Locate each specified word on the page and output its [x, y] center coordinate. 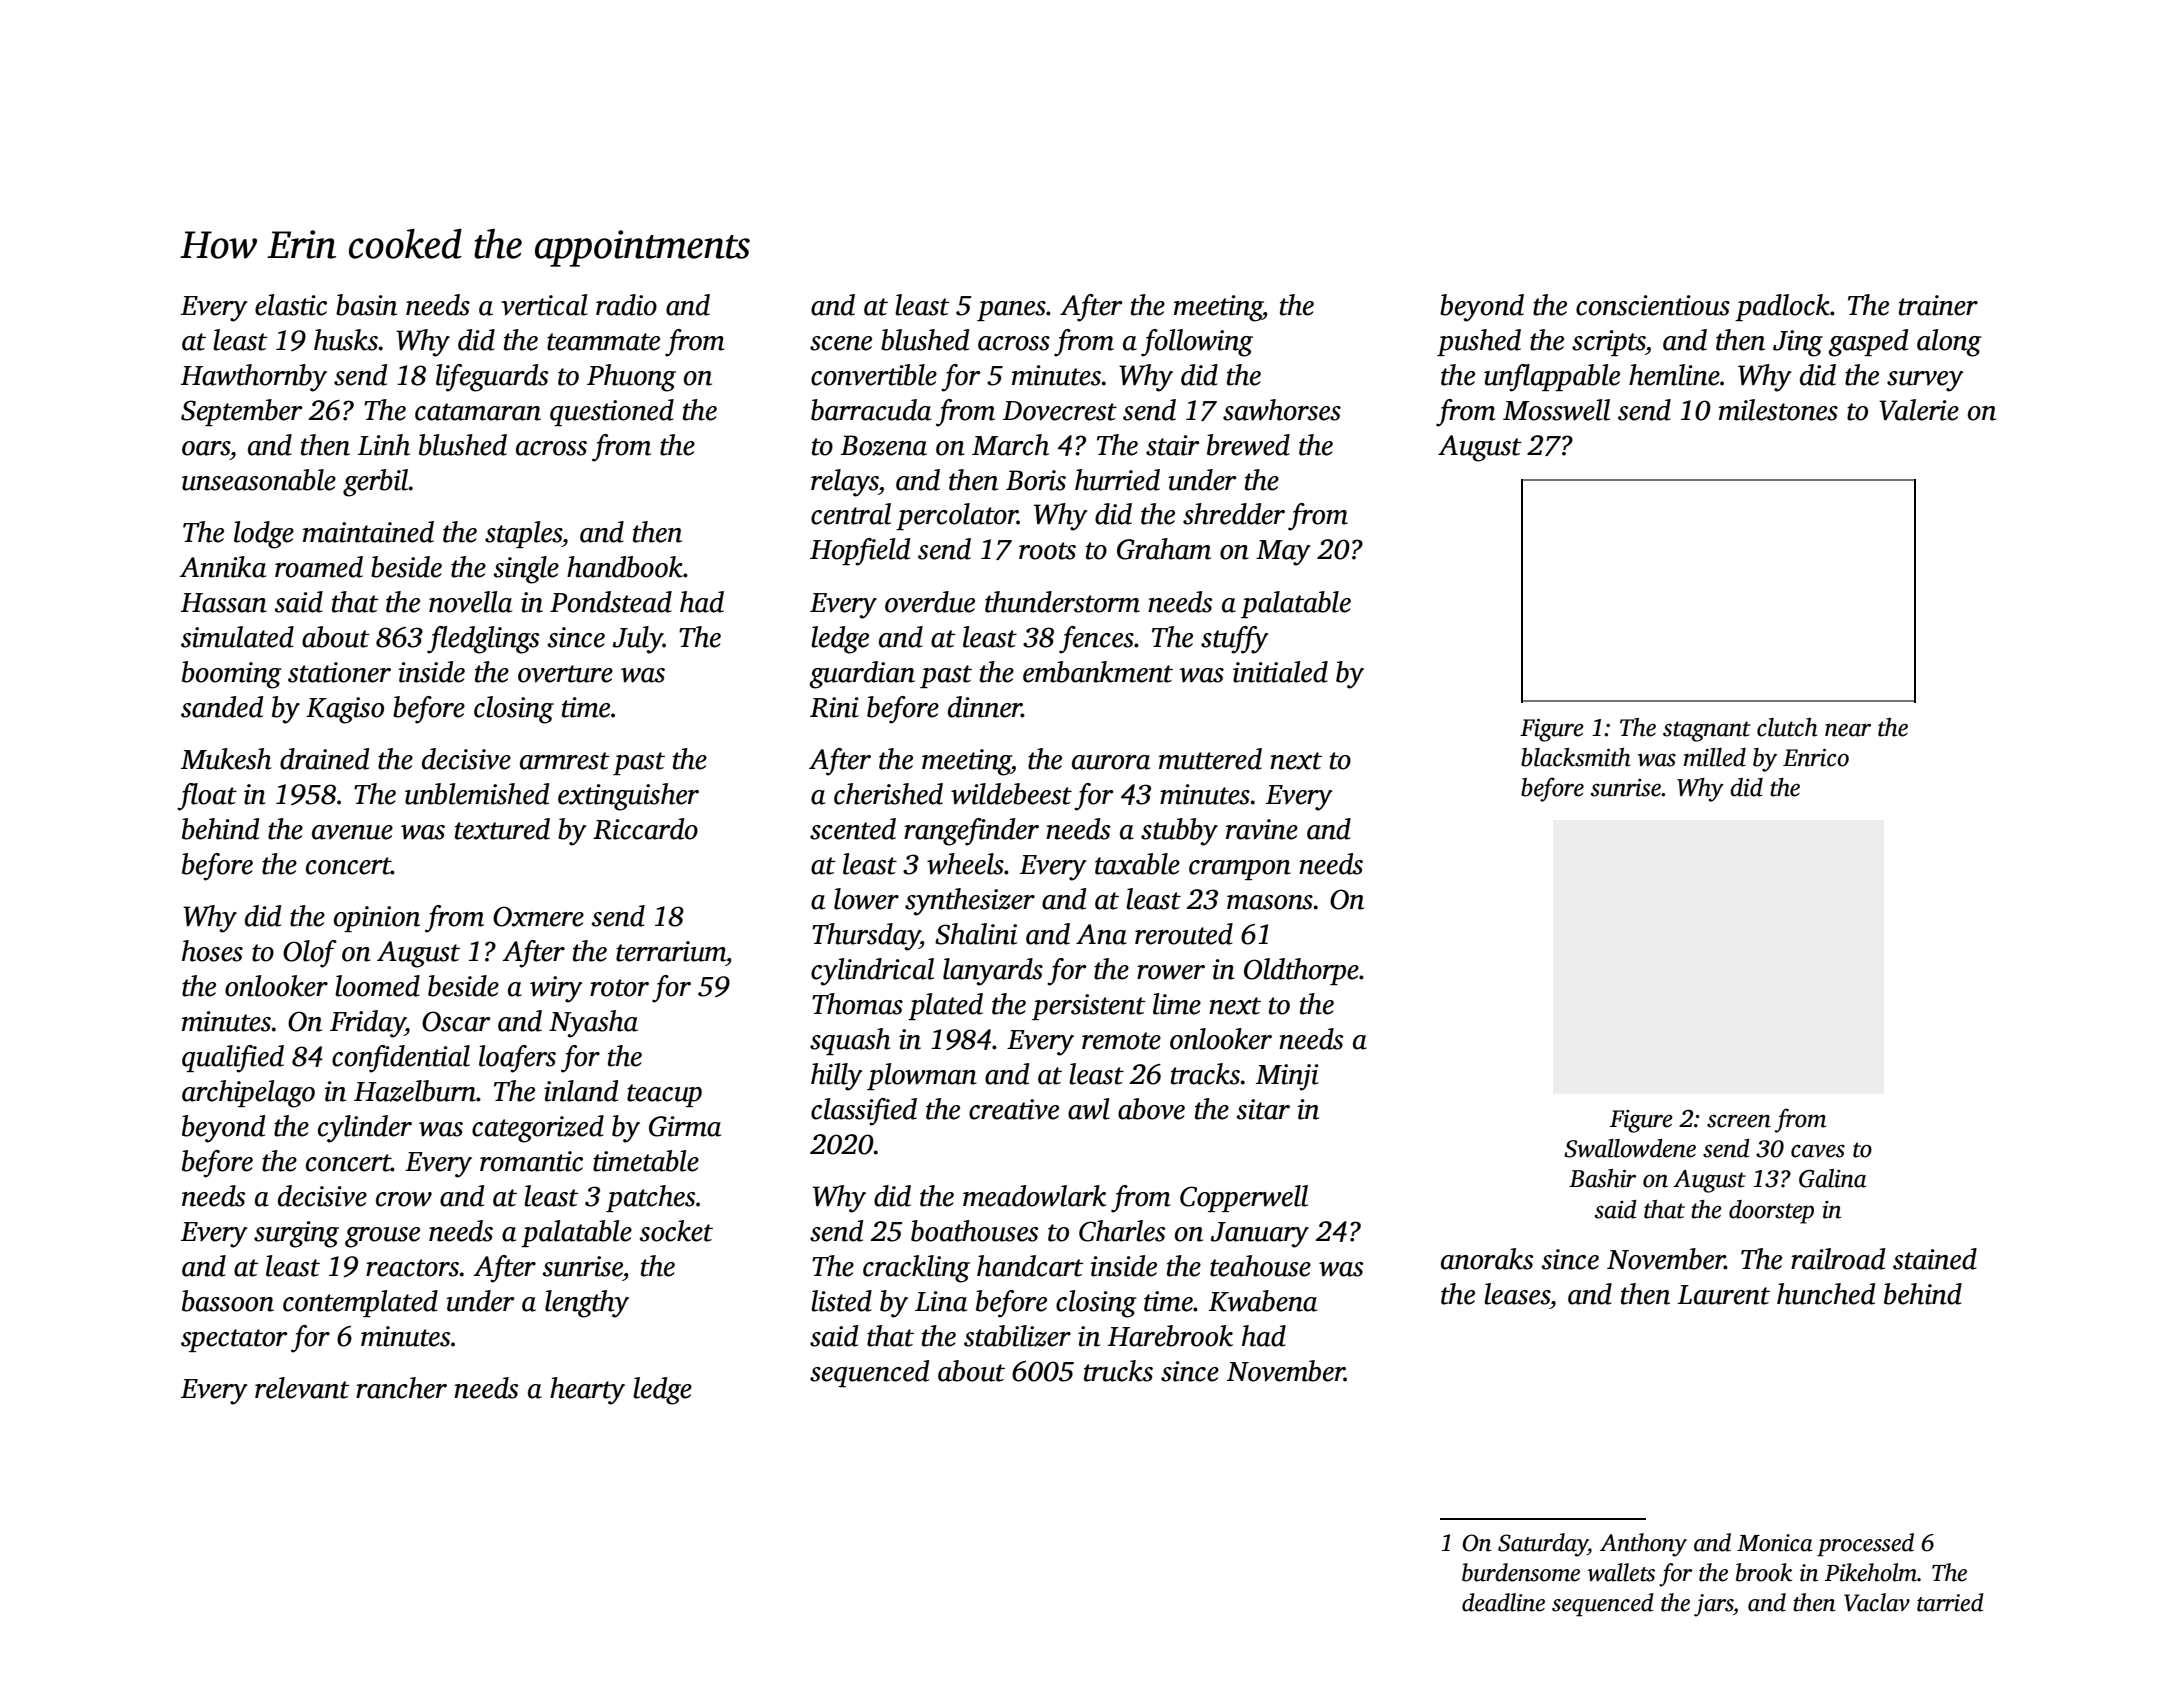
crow [404, 1199]
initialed [1280, 672]
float [207, 797]
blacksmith [1576, 757]
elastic [291, 305]
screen [1739, 1121]
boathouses [974, 1231]
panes [1011, 311]
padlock [1782, 307]
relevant [302, 1388]
